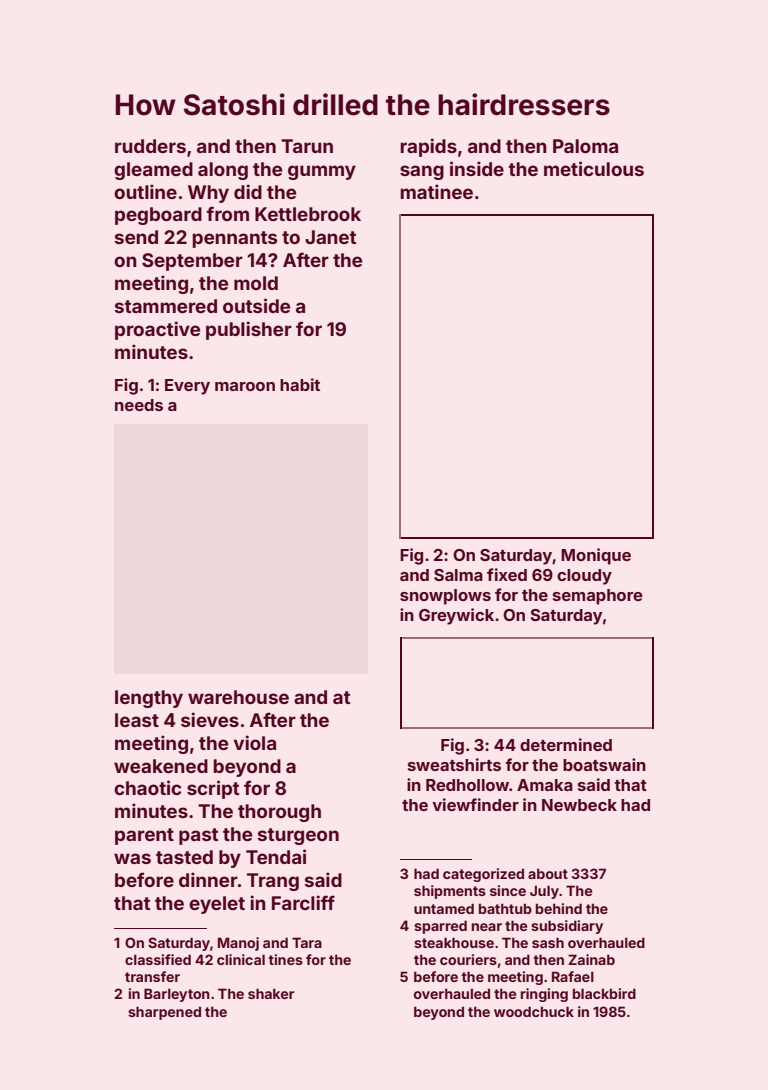  Describe the element at coordinates (308, 214) in the image. I see `Kettlebrook` at that location.
